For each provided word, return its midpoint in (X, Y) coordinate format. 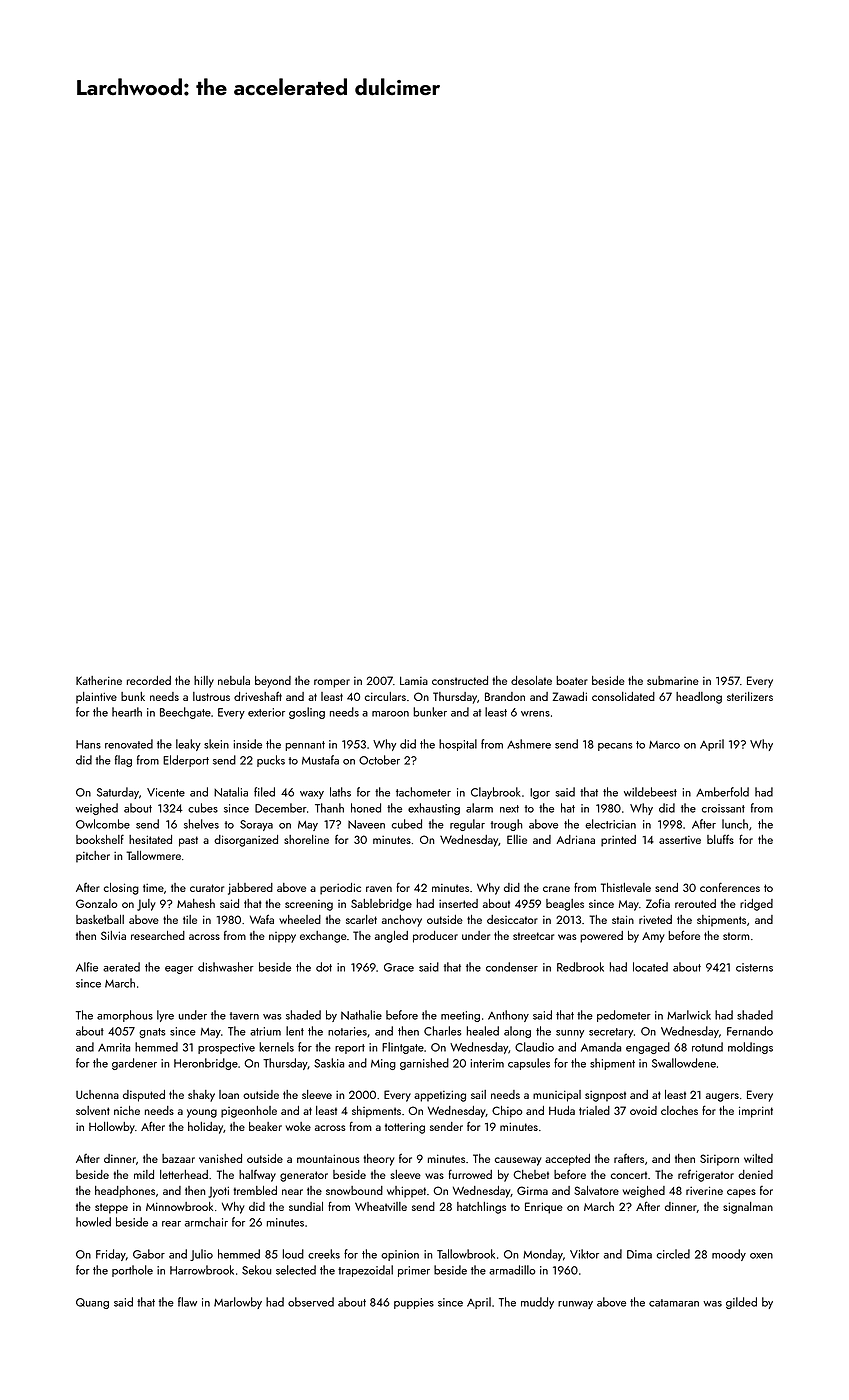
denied (755, 1174)
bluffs (720, 839)
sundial (306, 1206)
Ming (383, 1064)
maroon (390, 714)
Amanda (601, 1047)
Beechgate (185, 713)
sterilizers (750, 696)
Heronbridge (206, 1064)
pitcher (93, 857)
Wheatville (381, 1206)
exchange (323, 937)
